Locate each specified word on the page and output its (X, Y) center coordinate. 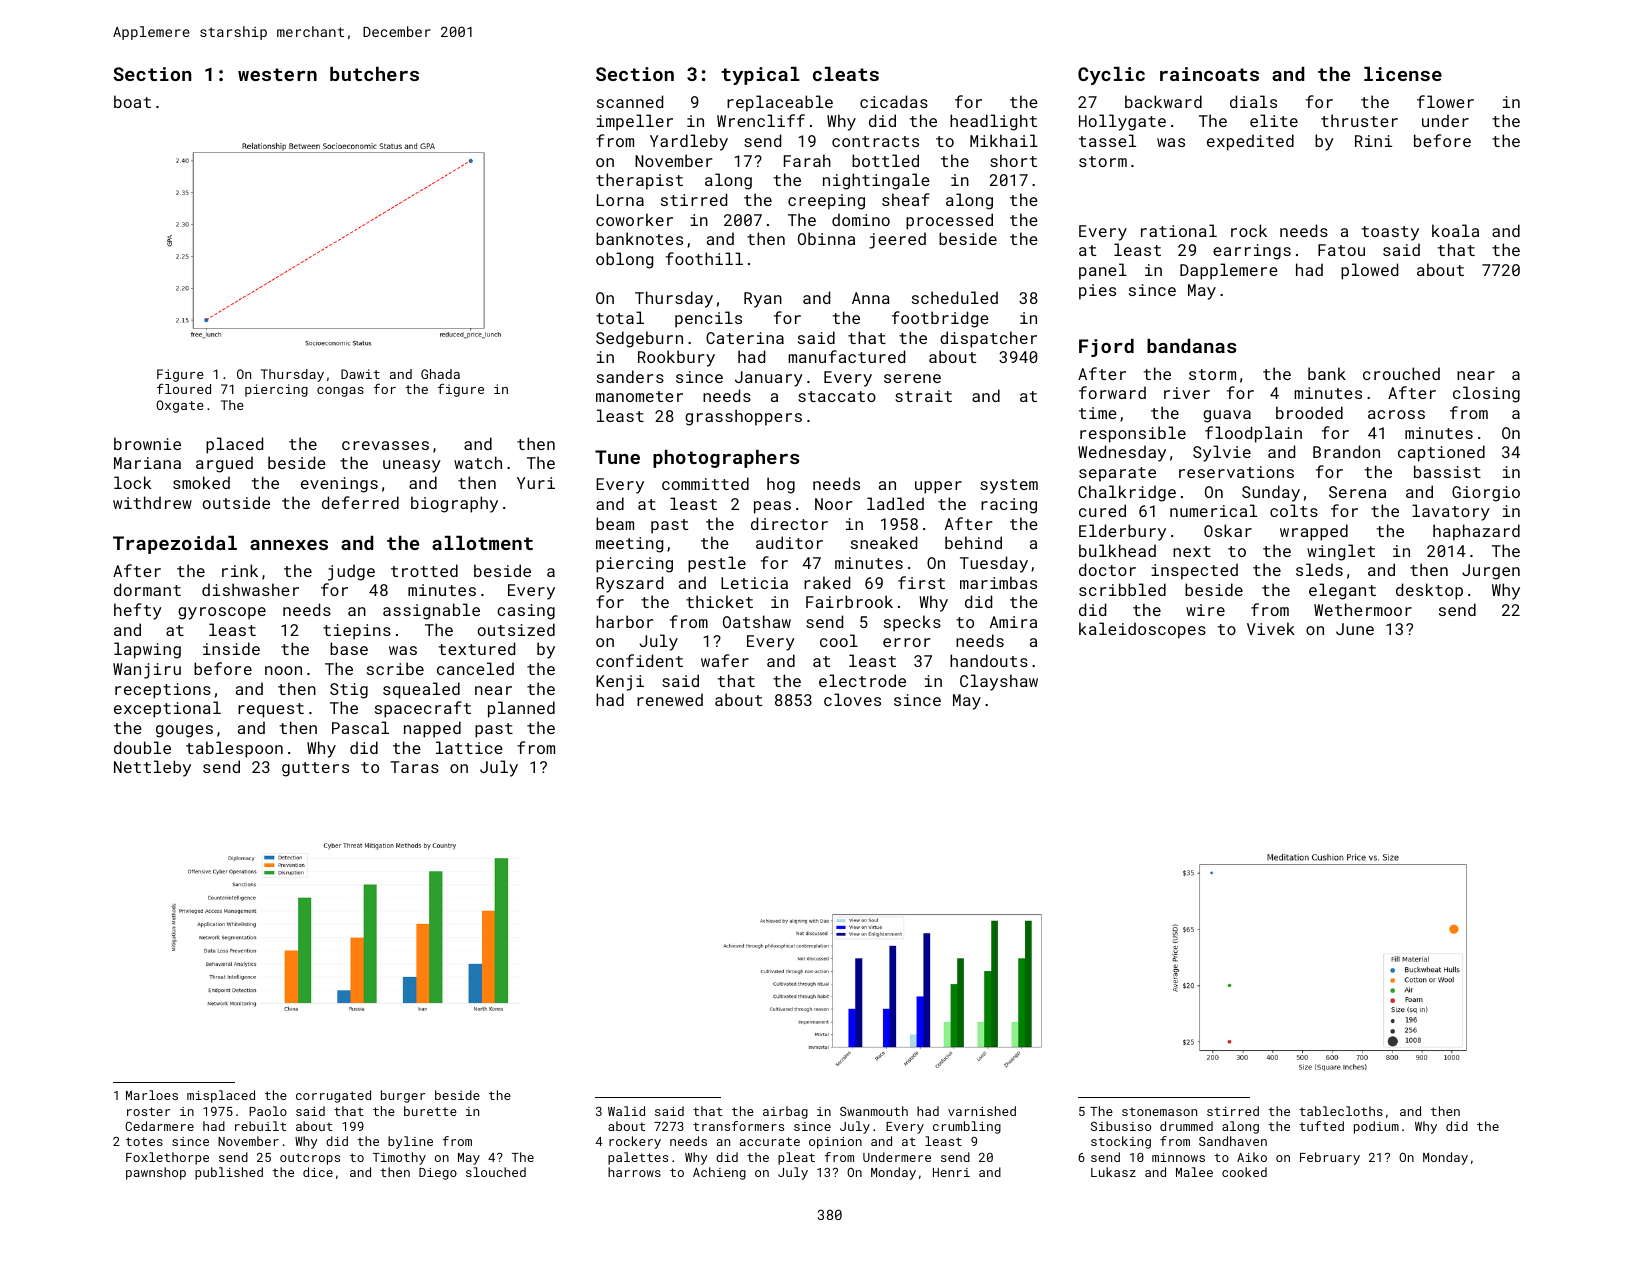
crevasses (385, 445)
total (620, 317)
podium (1376, 1127)
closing (1486, 394)
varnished (982, 1111)
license (1403, 74)
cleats (846, 74)
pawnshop (156, 1173)
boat (132, 101)
